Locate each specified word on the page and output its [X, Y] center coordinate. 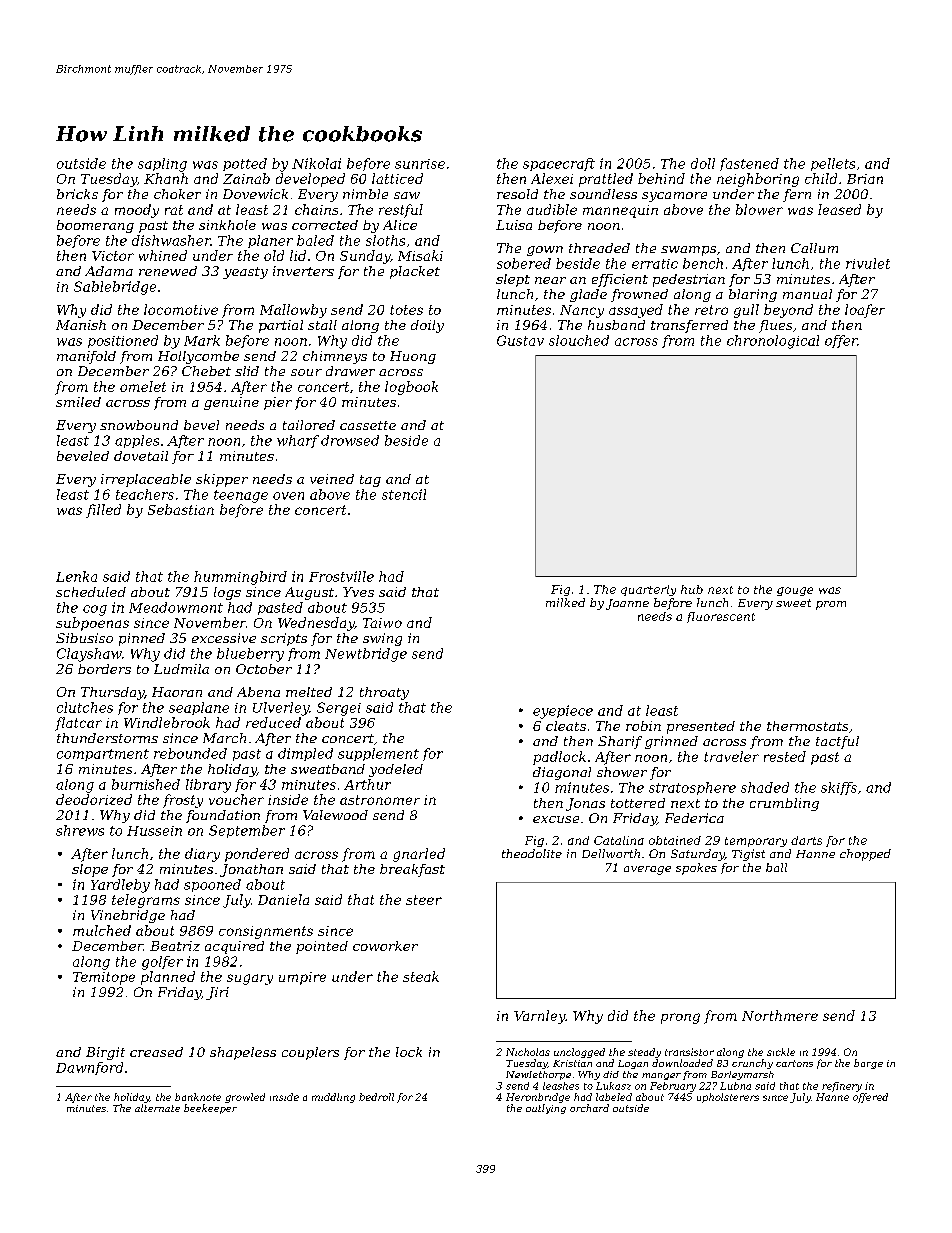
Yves [358, 592]
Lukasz [613, 1086]
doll [703, 163]
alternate [157, 1108]
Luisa [514, 225]
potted [245, 164]
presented [701, 727]
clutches [85, 707]
